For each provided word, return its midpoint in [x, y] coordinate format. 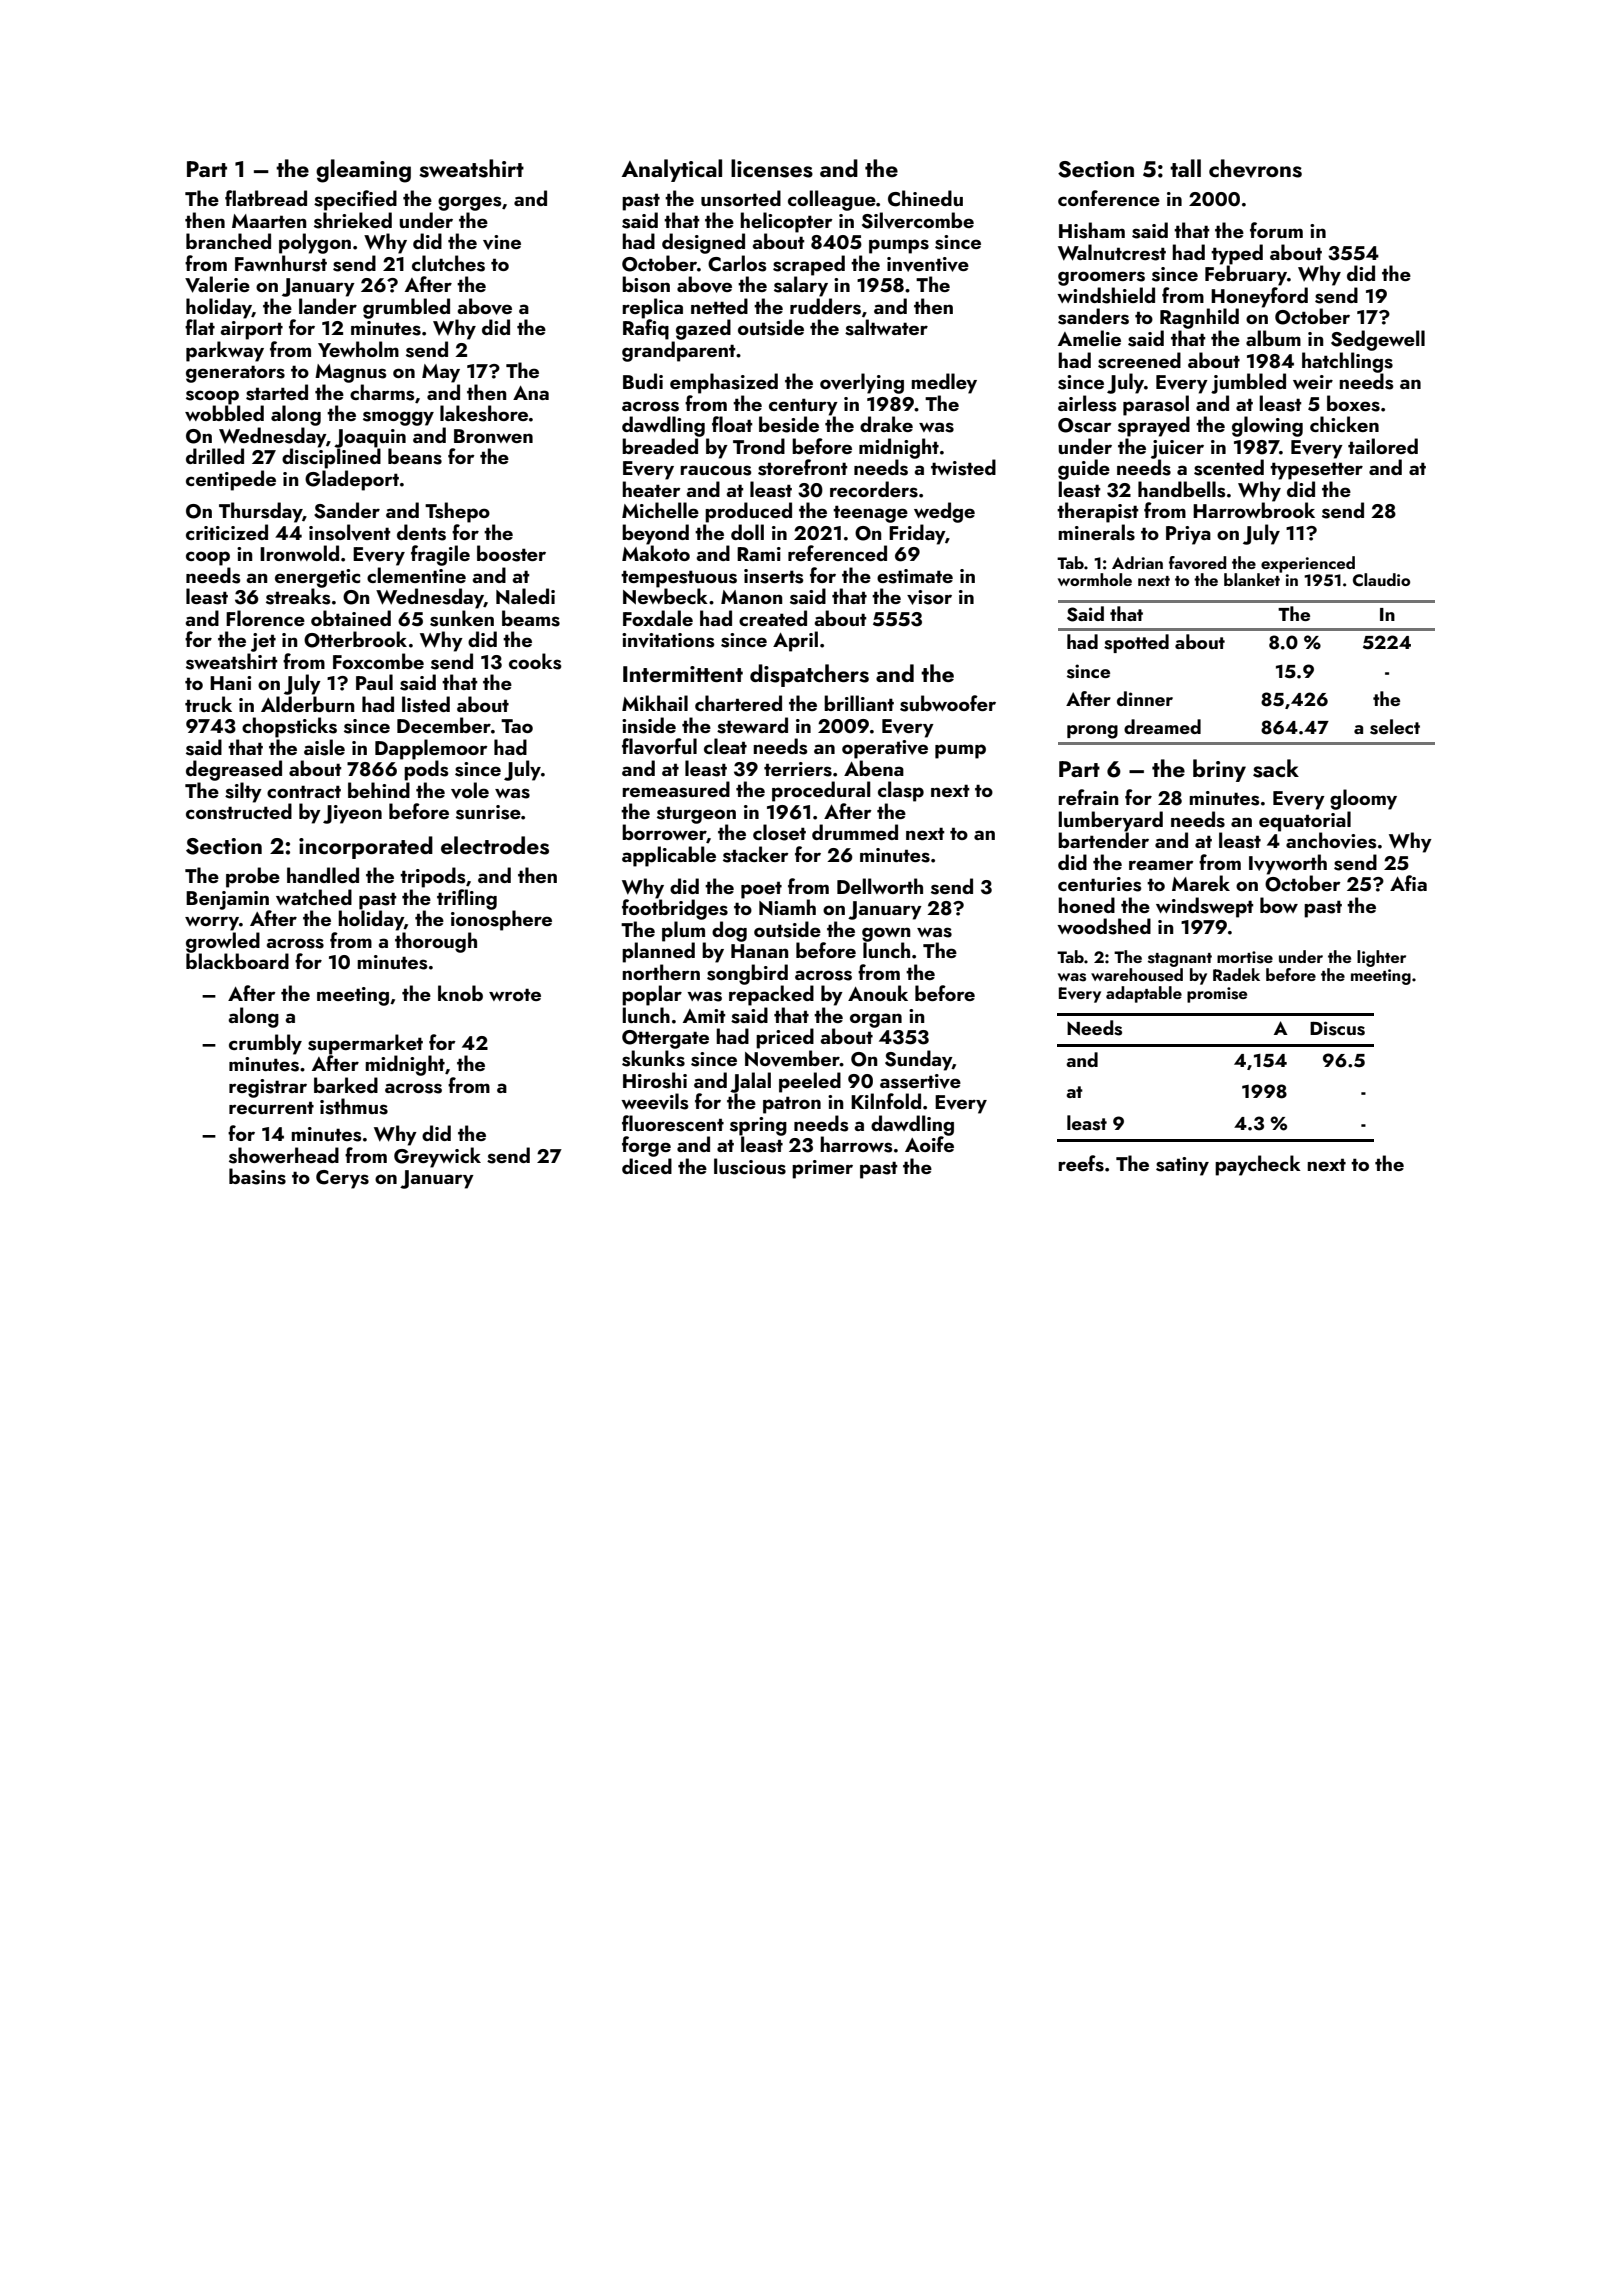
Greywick [437, 1157]
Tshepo [457, 512]
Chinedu [925, 198]
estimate [915, 576]
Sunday [918, 1060]
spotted [1136, 643]
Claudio [1381, 580]
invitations [668, 640]
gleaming [363, 171]
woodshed [1104, 926]
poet [761, 890]
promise [1217, 995]
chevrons [1255, 168]
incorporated [366, 847]
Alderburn [308, 704]
